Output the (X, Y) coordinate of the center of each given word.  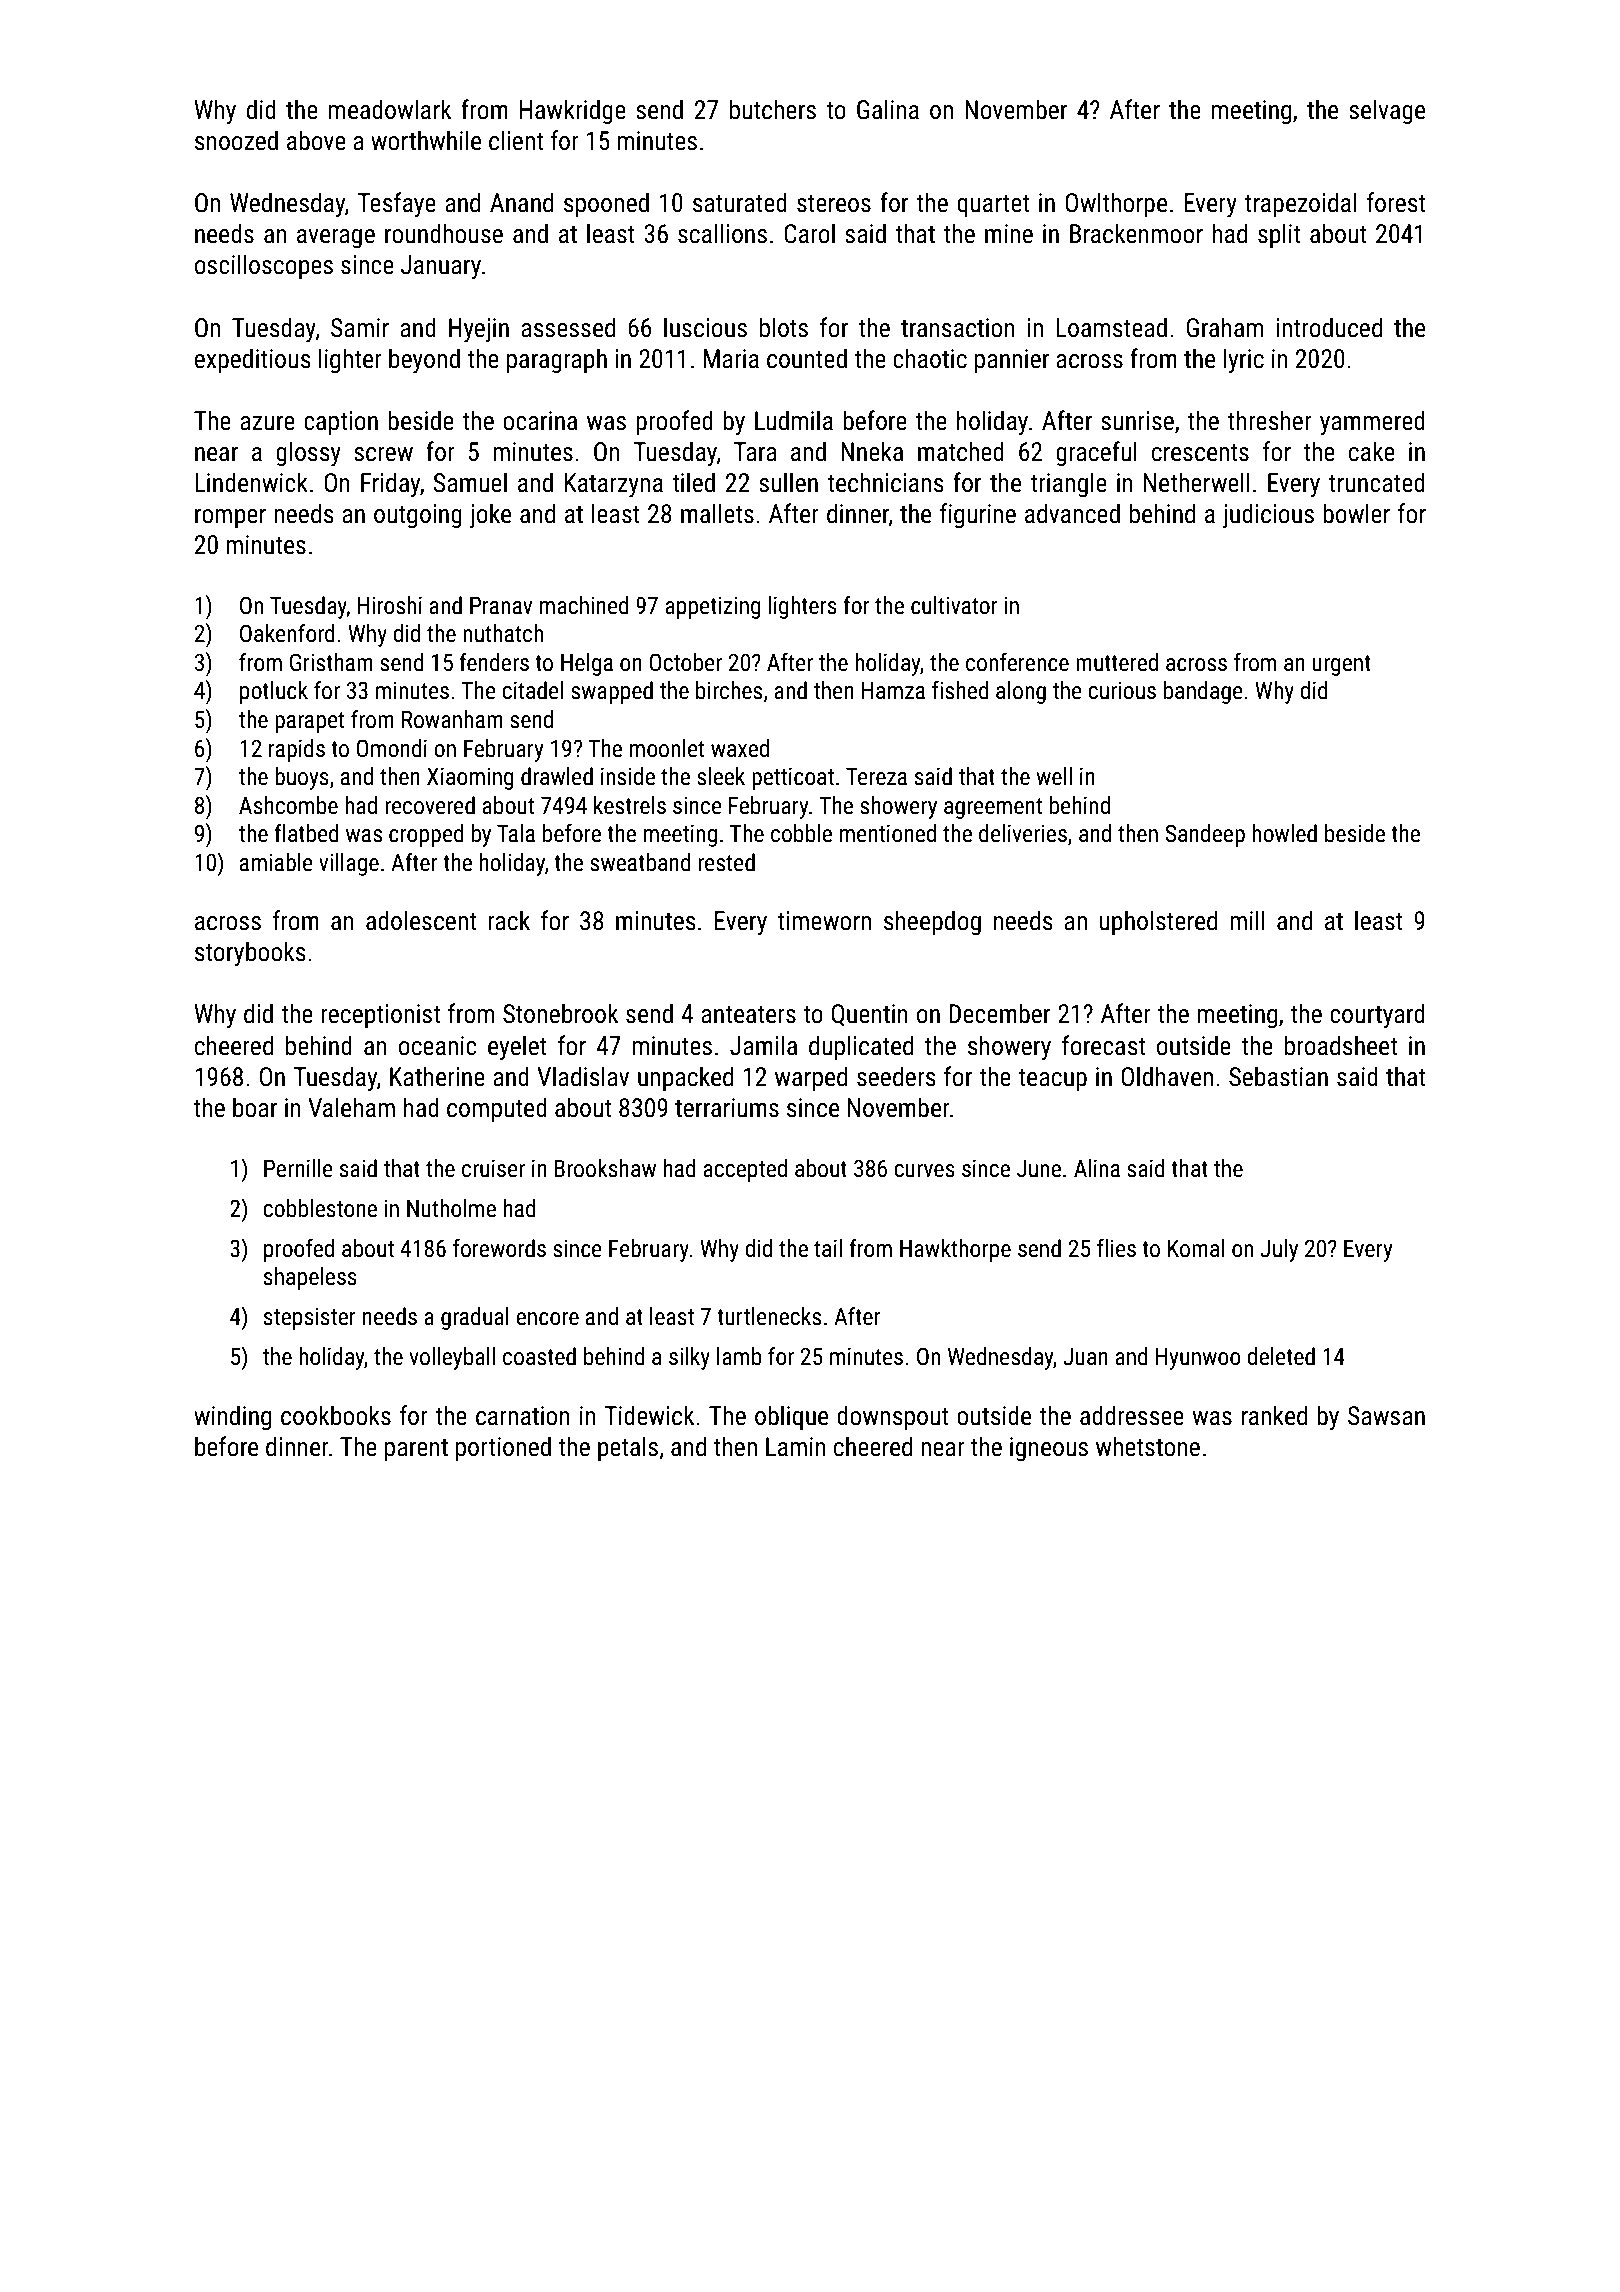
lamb (739, 1356)
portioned (503, 1449)
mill (1247, 920)
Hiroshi (389, 605)
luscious (705, 327)
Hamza (893, 691)
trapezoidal (1300, 205)
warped (811, 1079)
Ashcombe (288, 805)
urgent (1341, 665)
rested (726, 862)
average (336, 238)
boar (255, 1107)
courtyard (1377, 1015)
